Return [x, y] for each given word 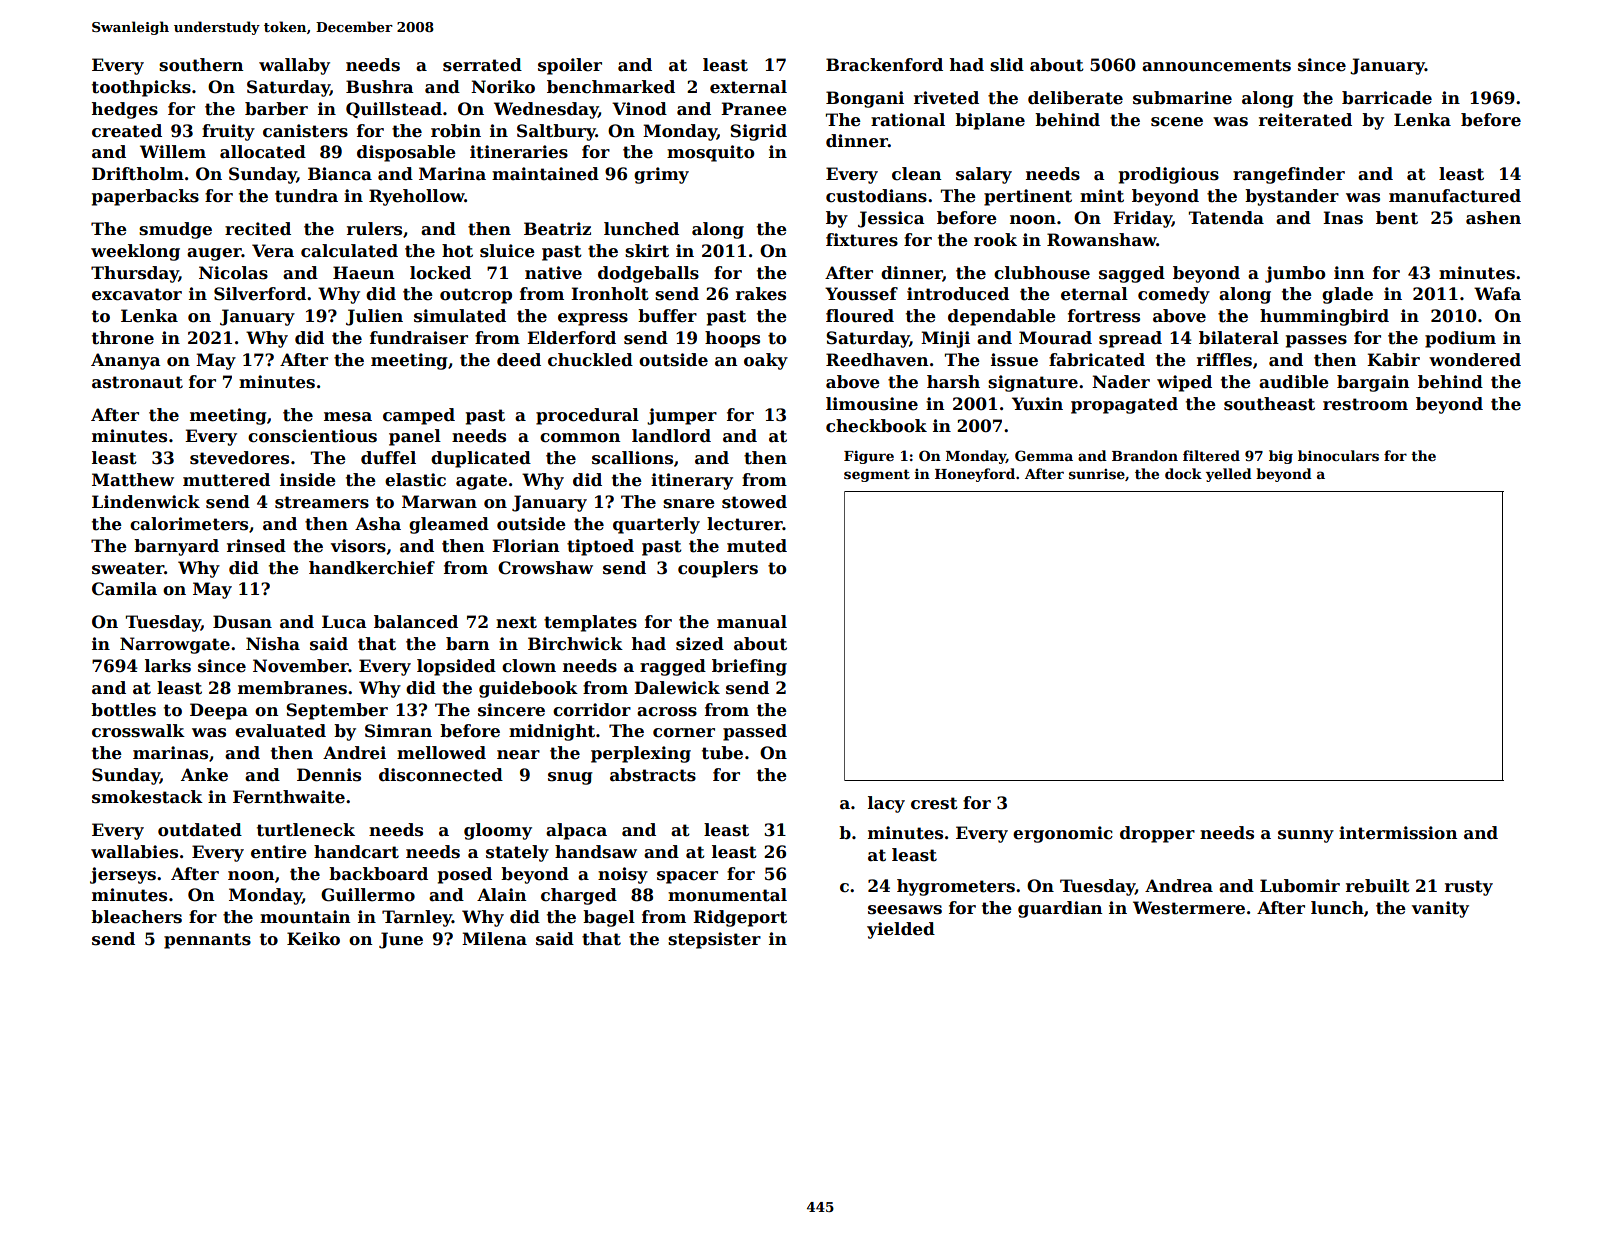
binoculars [1338, 455]
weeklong [135, 252]
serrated [482, 65]
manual [752, 622]
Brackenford [884, 65]
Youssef [861, 294]
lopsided [456, 667]
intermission [1398, 833]
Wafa [1497, 294]
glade [1347, 295]
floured [860, 316]
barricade [1387, 98]
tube [722, 753]
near [518, 755]
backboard [378, 874]
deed [519, 360]
